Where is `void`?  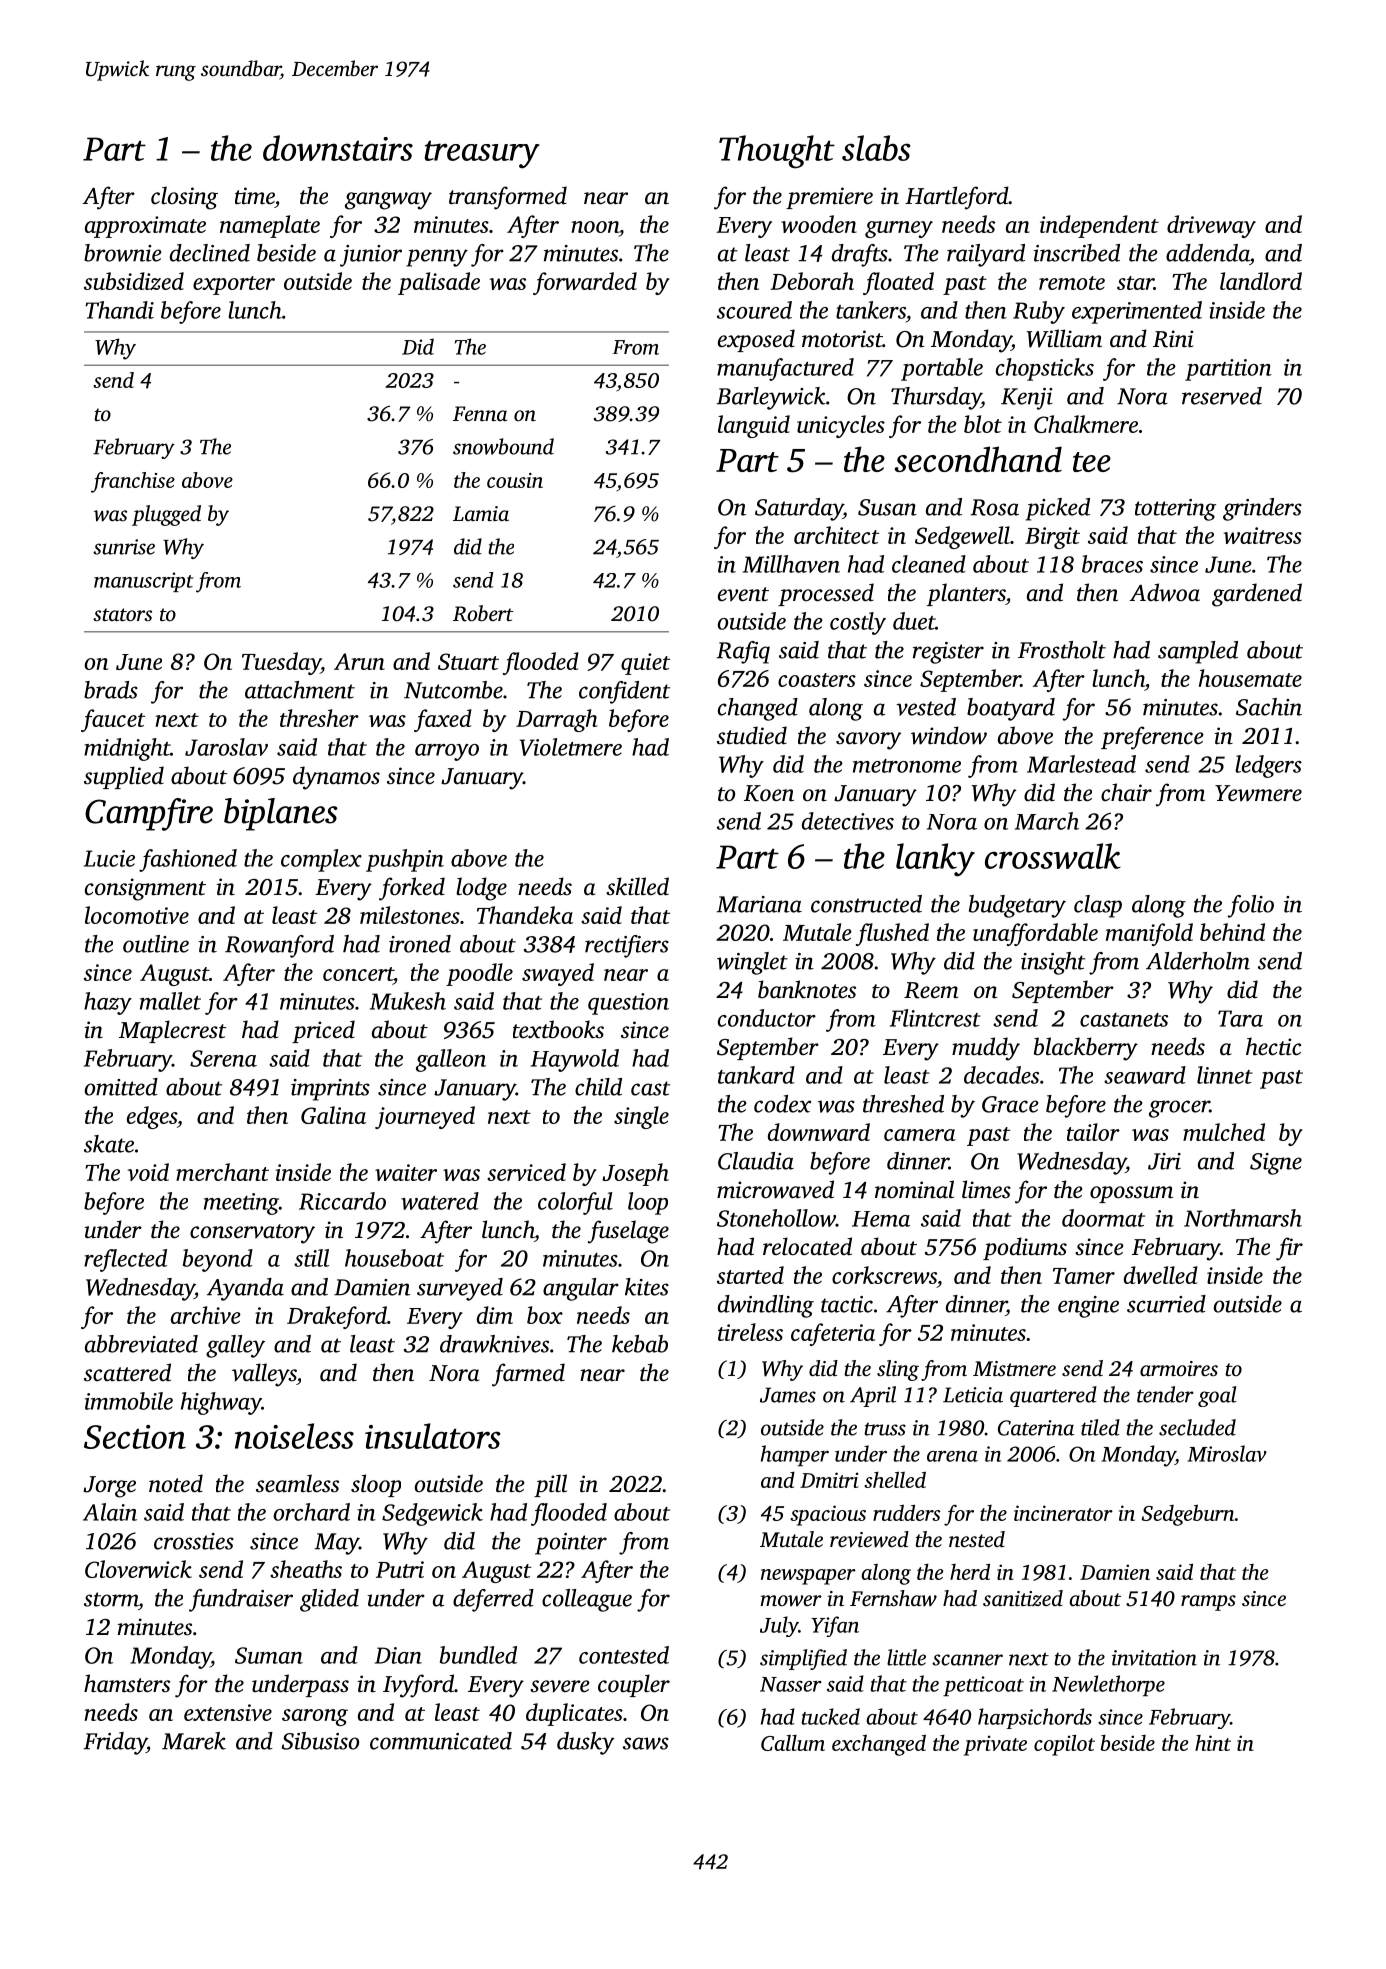 void is located at coordinates (148, 1172).
